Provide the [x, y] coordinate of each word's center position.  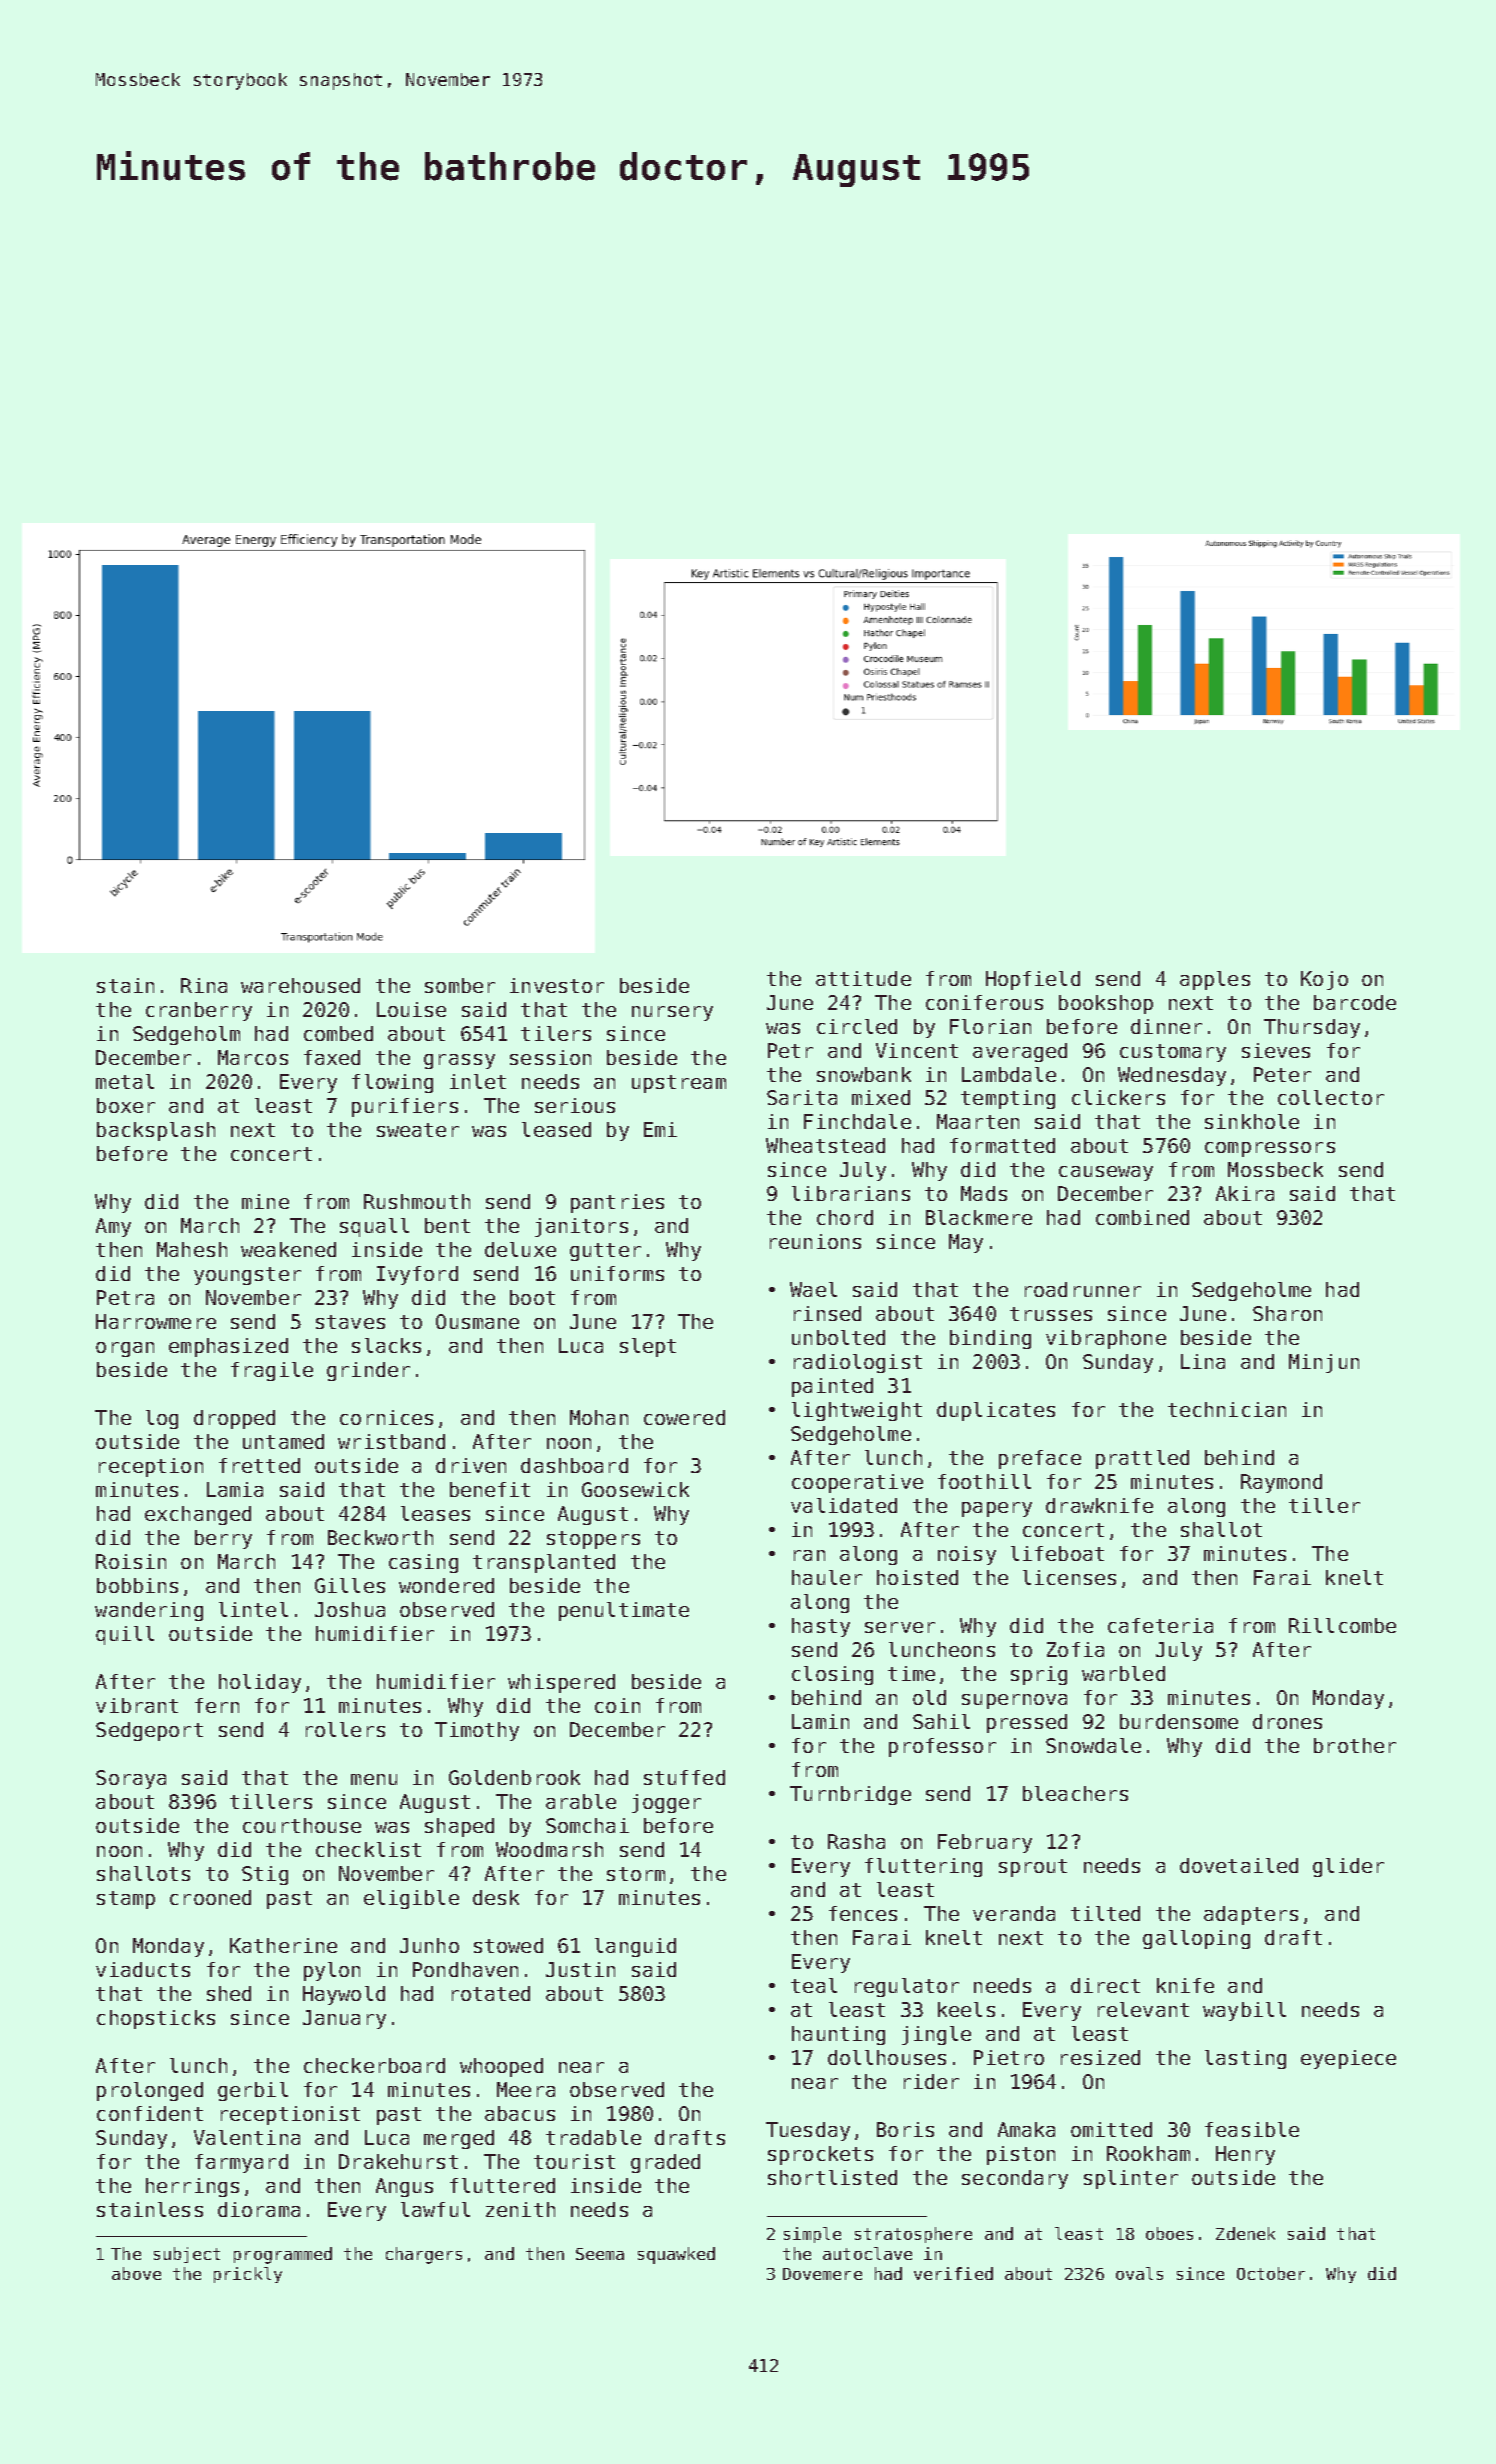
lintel [253, 1609]
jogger [666, 1803]
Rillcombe [1342, 1625]
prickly [248, 2275]
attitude [863, 978]
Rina [204, 985]
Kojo [1324, 980]
